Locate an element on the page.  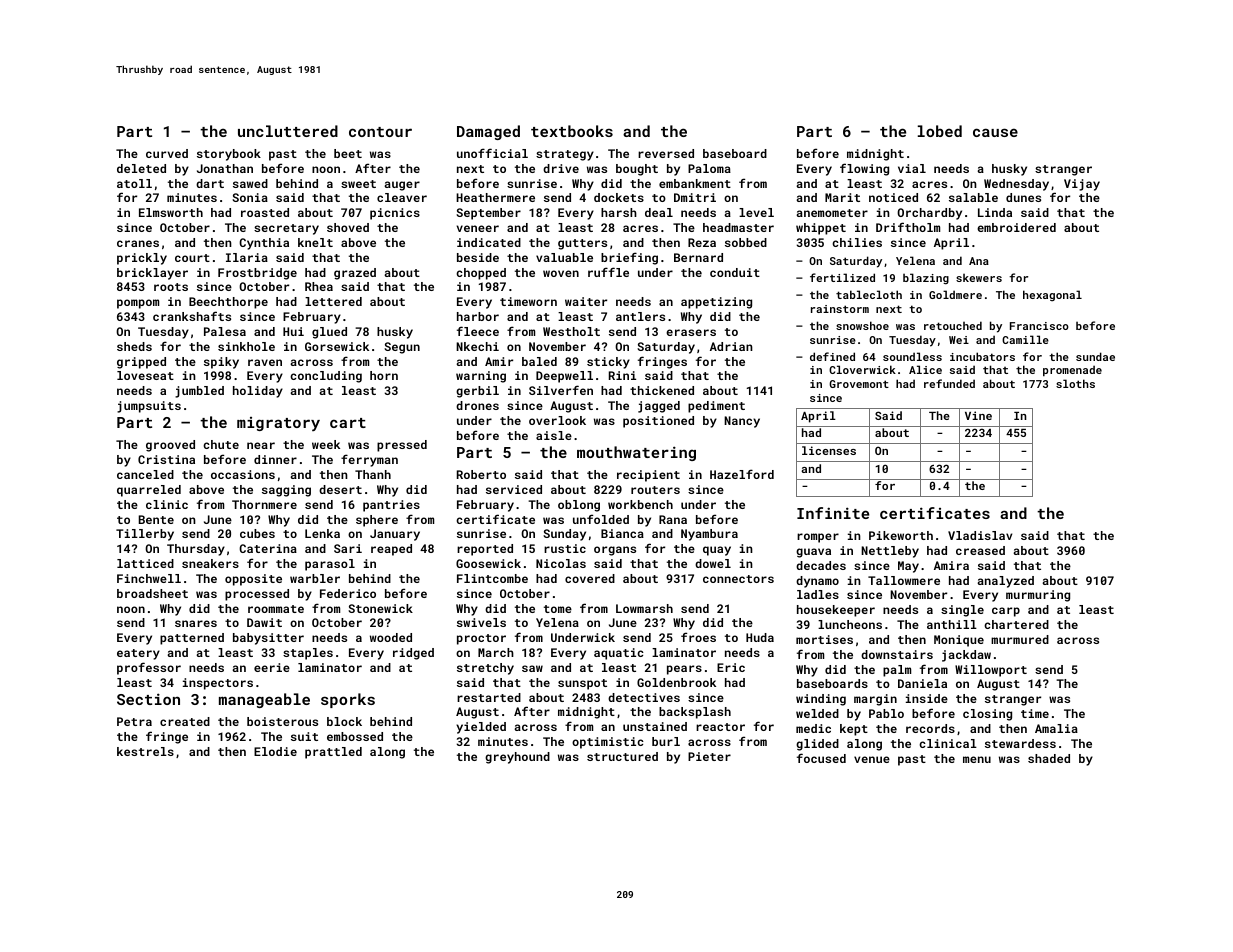
kestrels is located at coordinates (145, 751).
